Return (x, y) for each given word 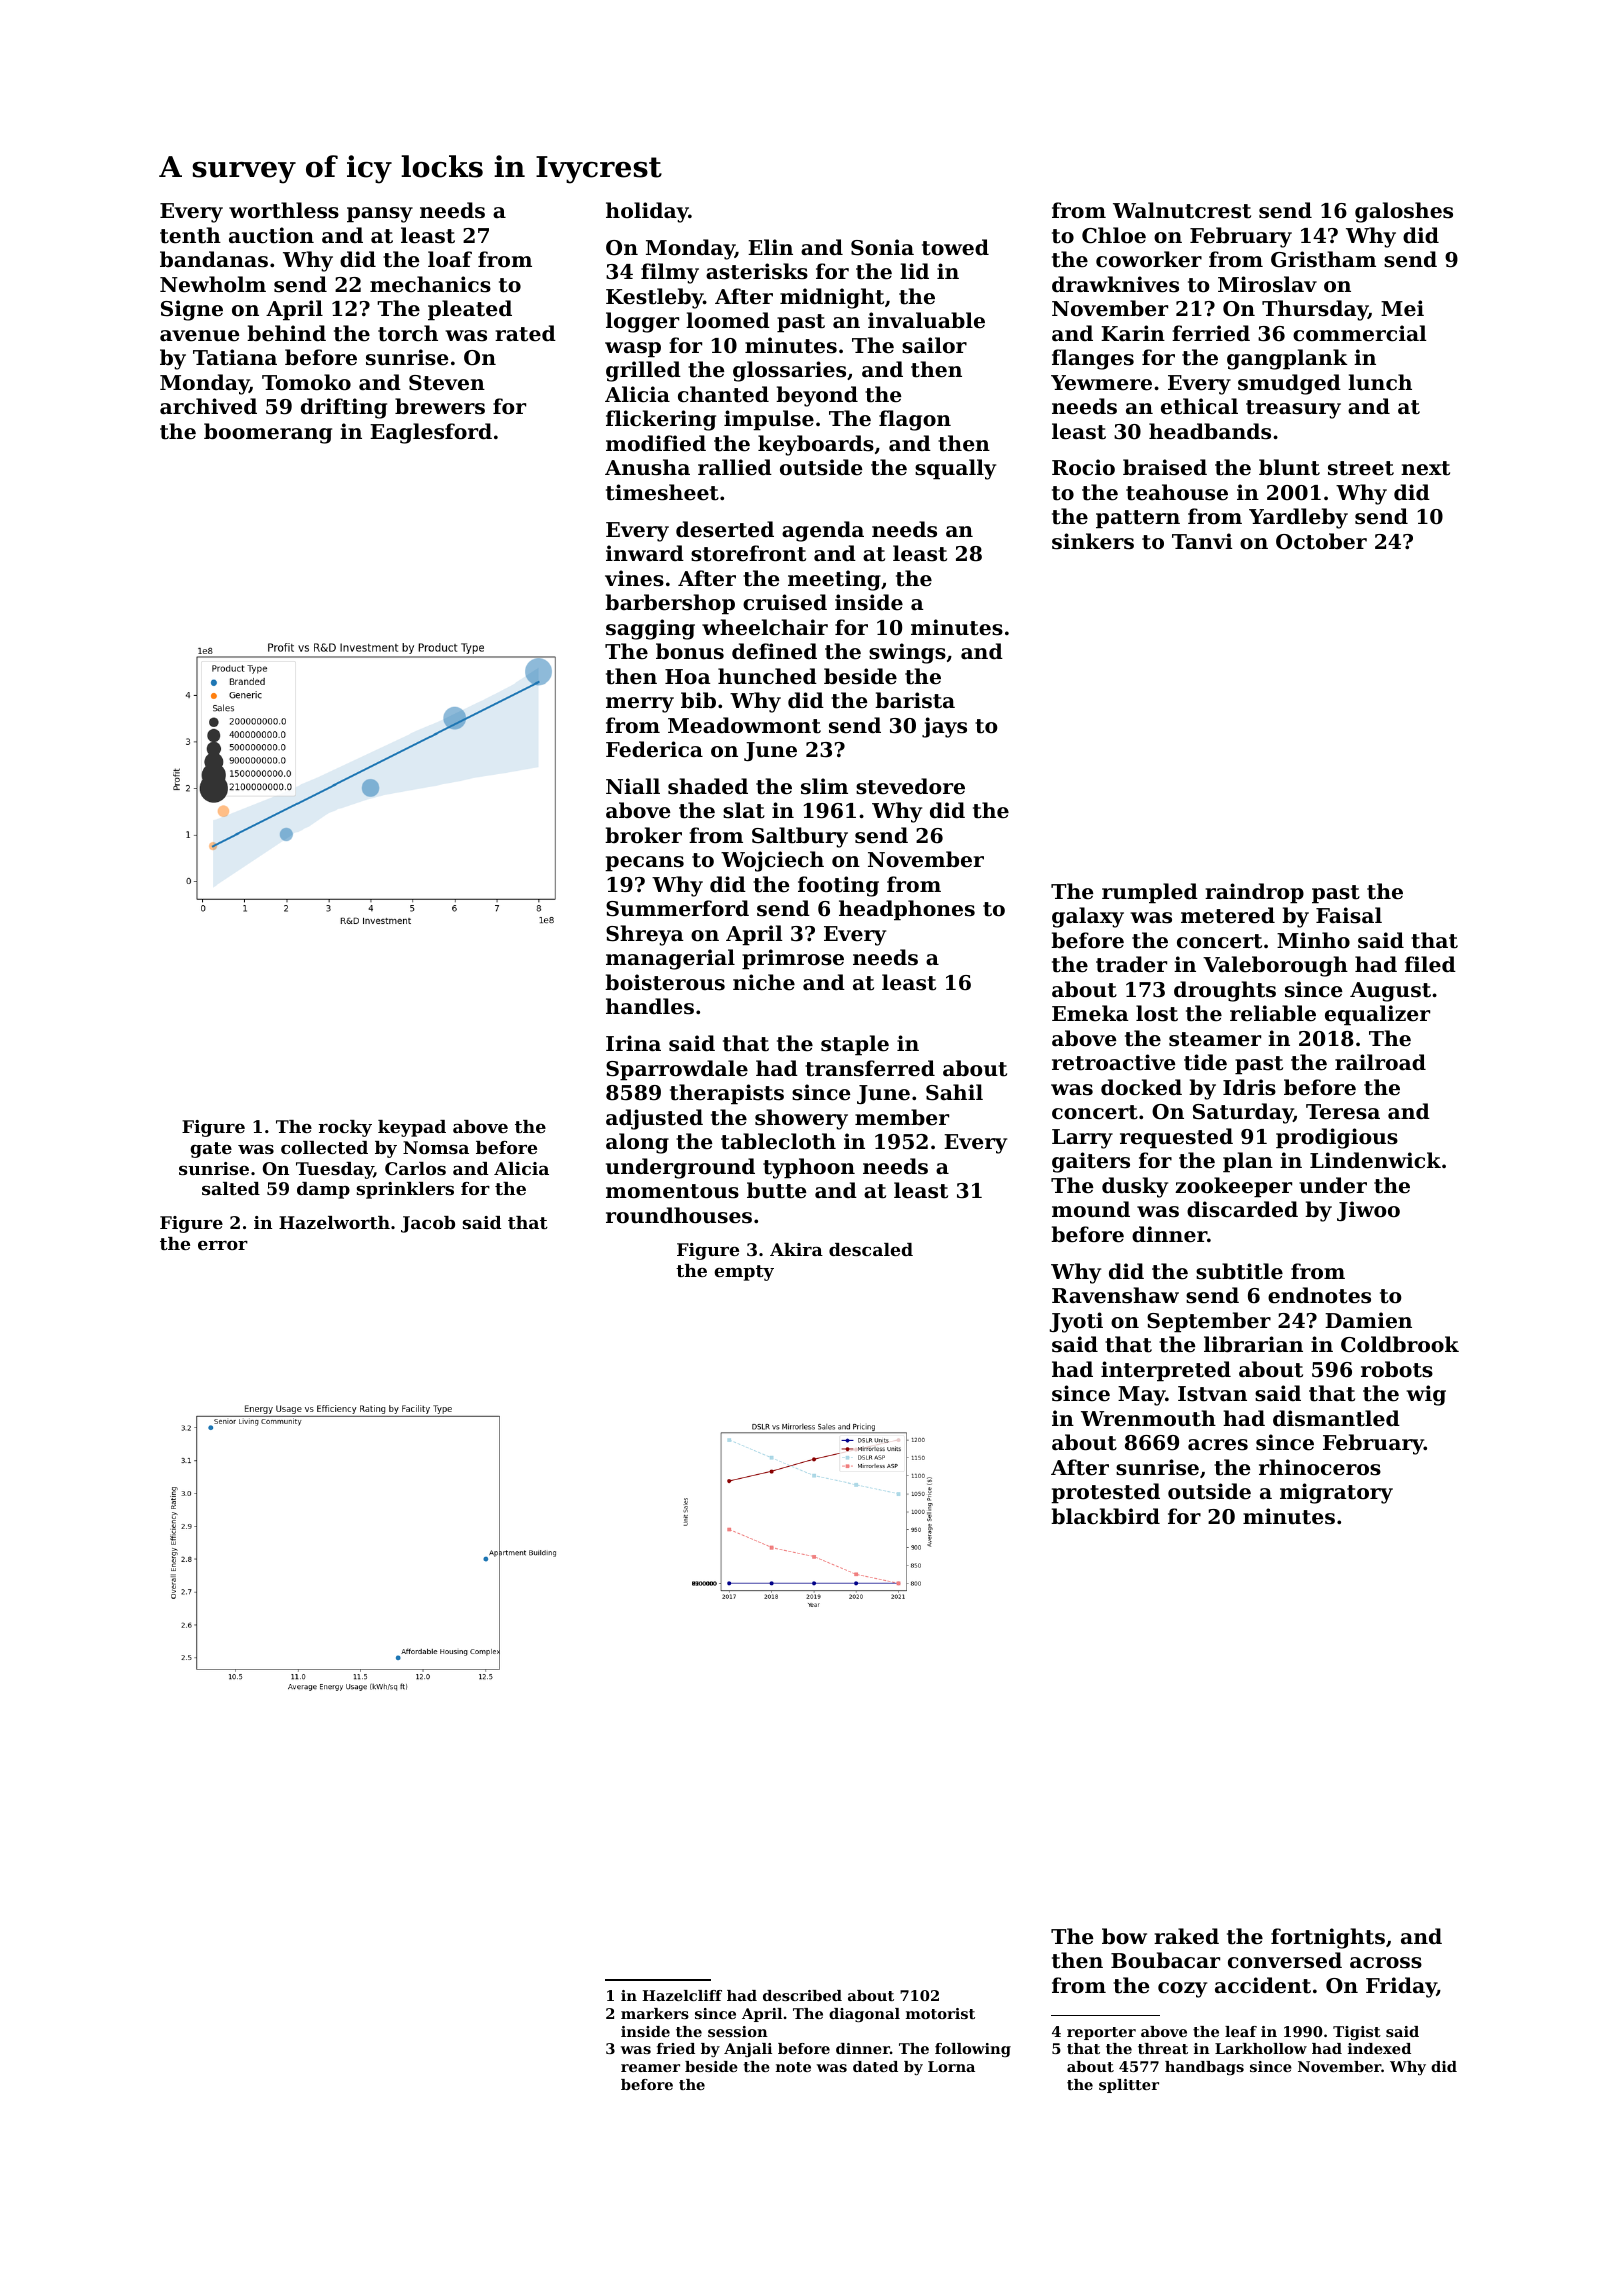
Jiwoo (1368, 1211)
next (1425, 468)
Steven (447, 383)
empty (744, 1273)
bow (1124, 1936)
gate (211, 1150)
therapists (727, 1094)
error (223, 1245)
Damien (1368, 1320)
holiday (647, 212)
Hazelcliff (682, 1995)
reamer (650, 2068)
